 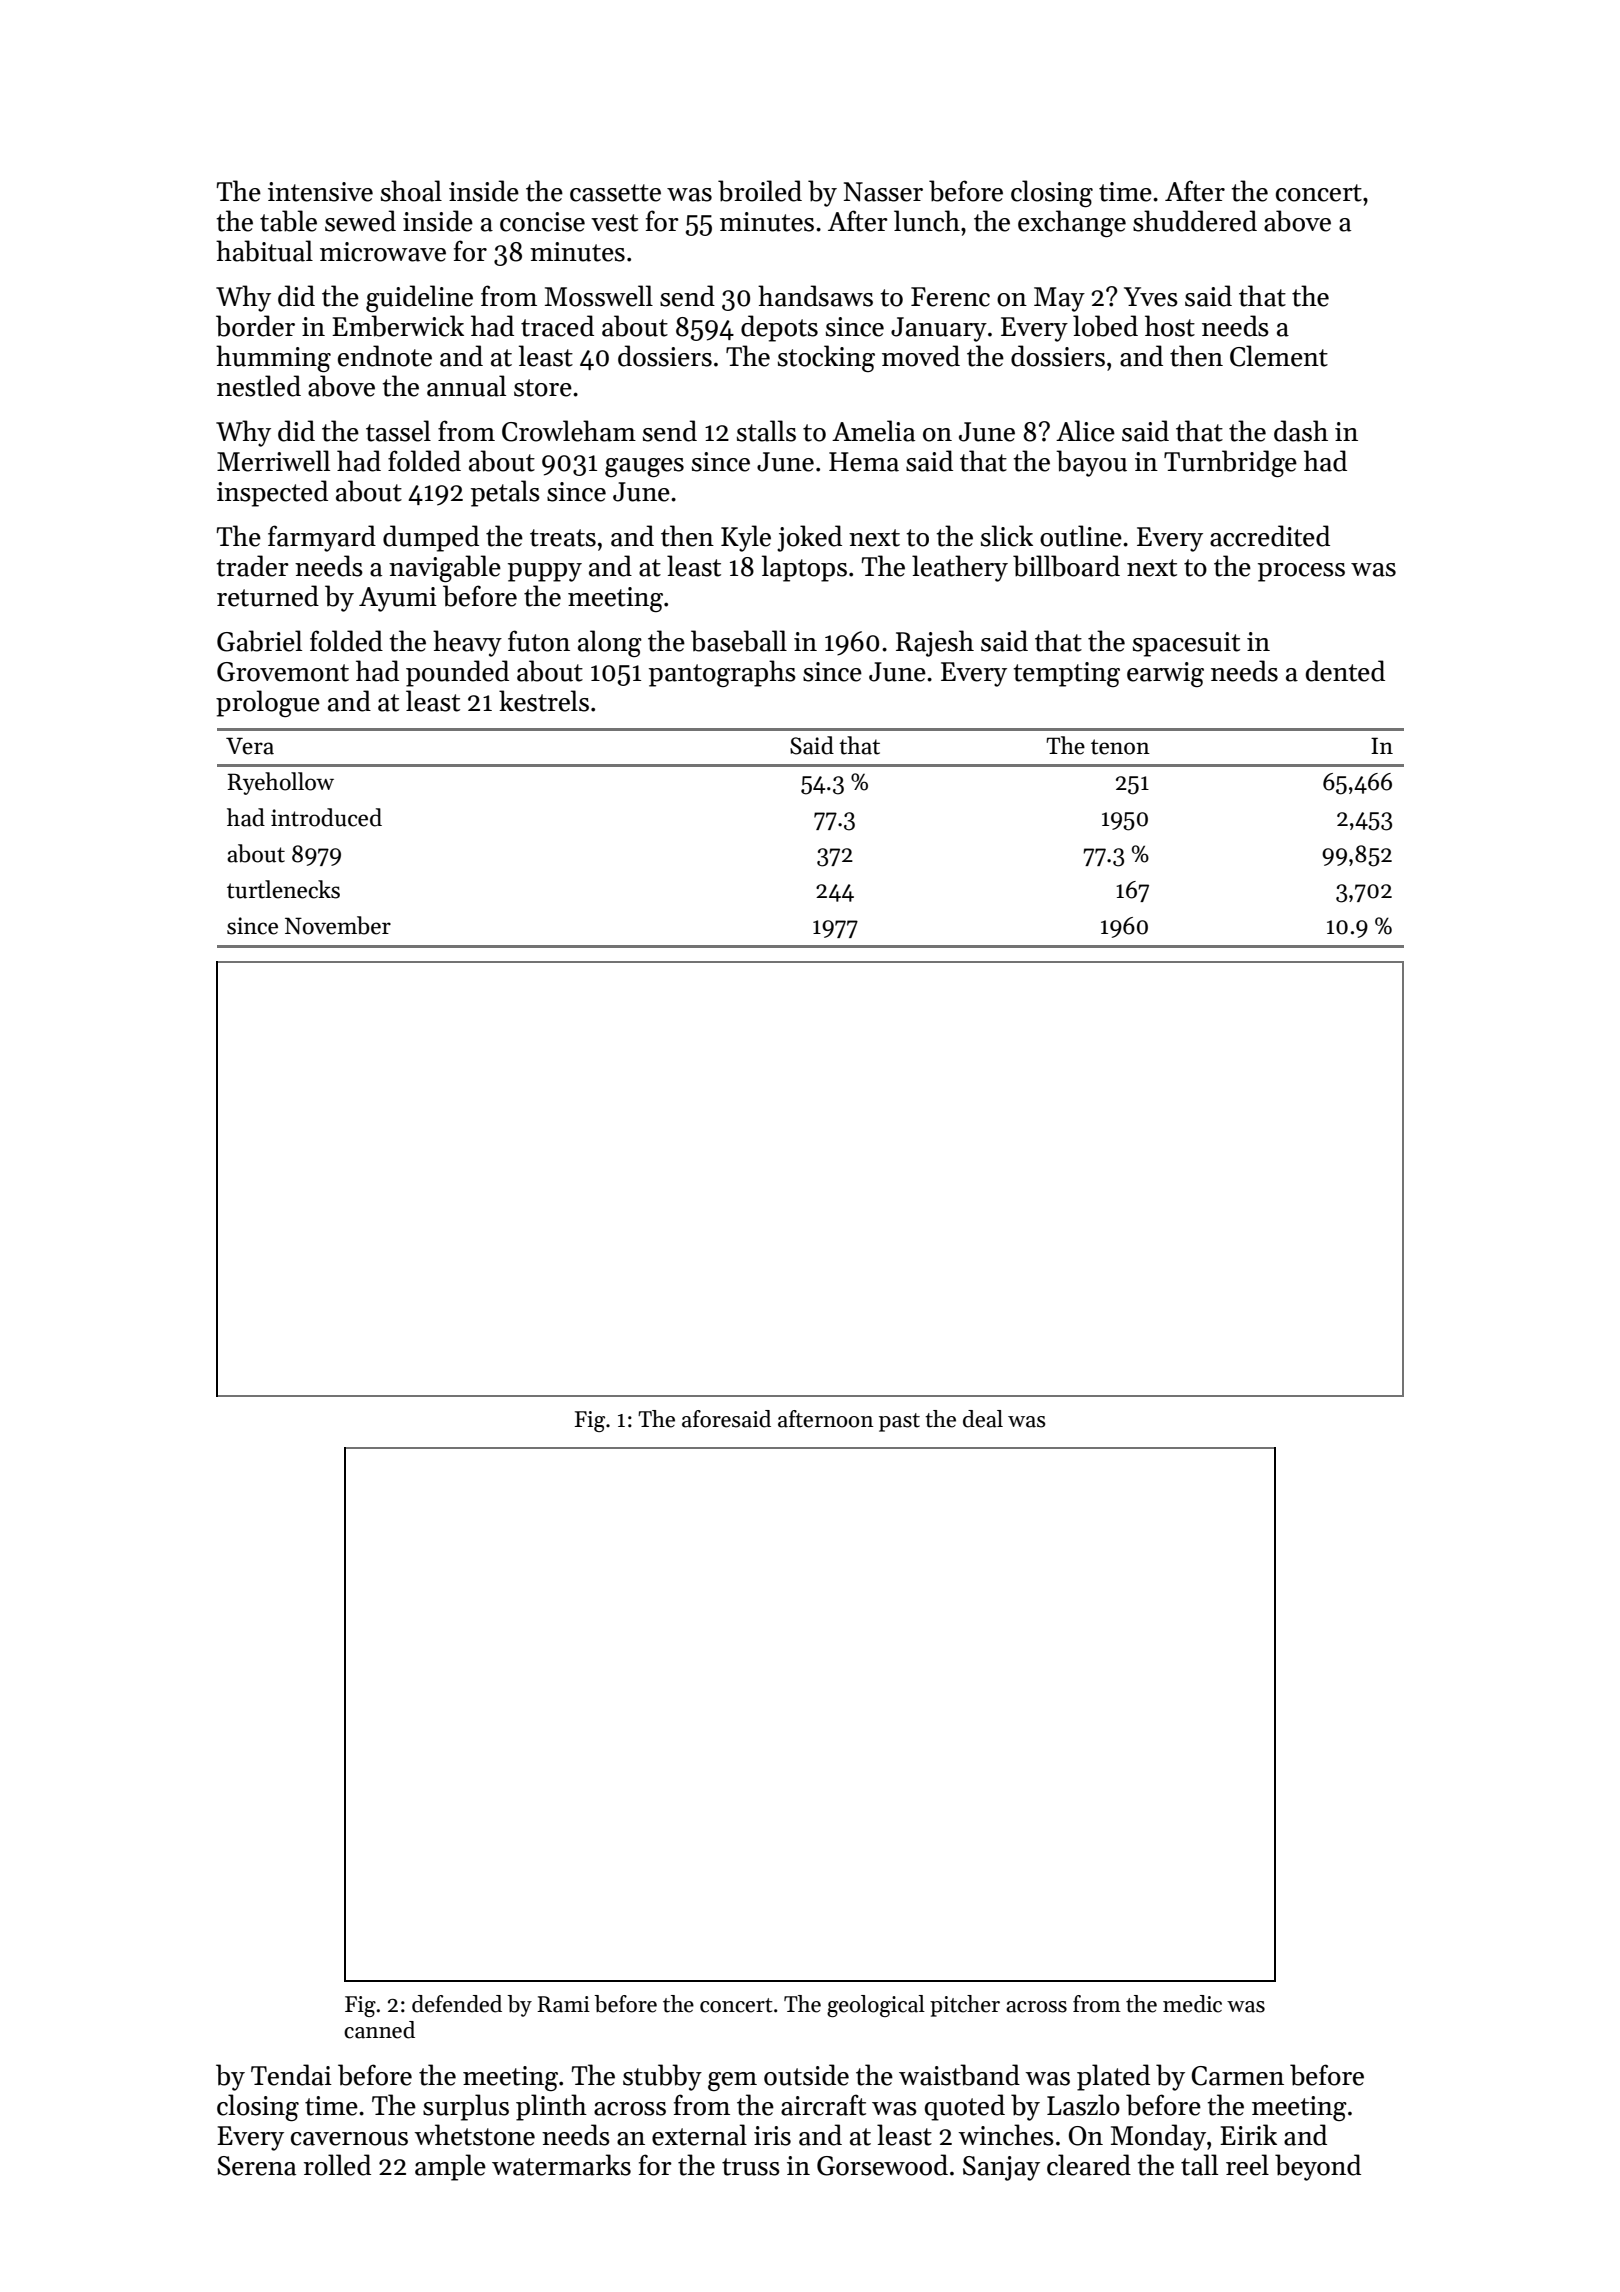 I want to click on shoal, so click(x=411, y=191).
